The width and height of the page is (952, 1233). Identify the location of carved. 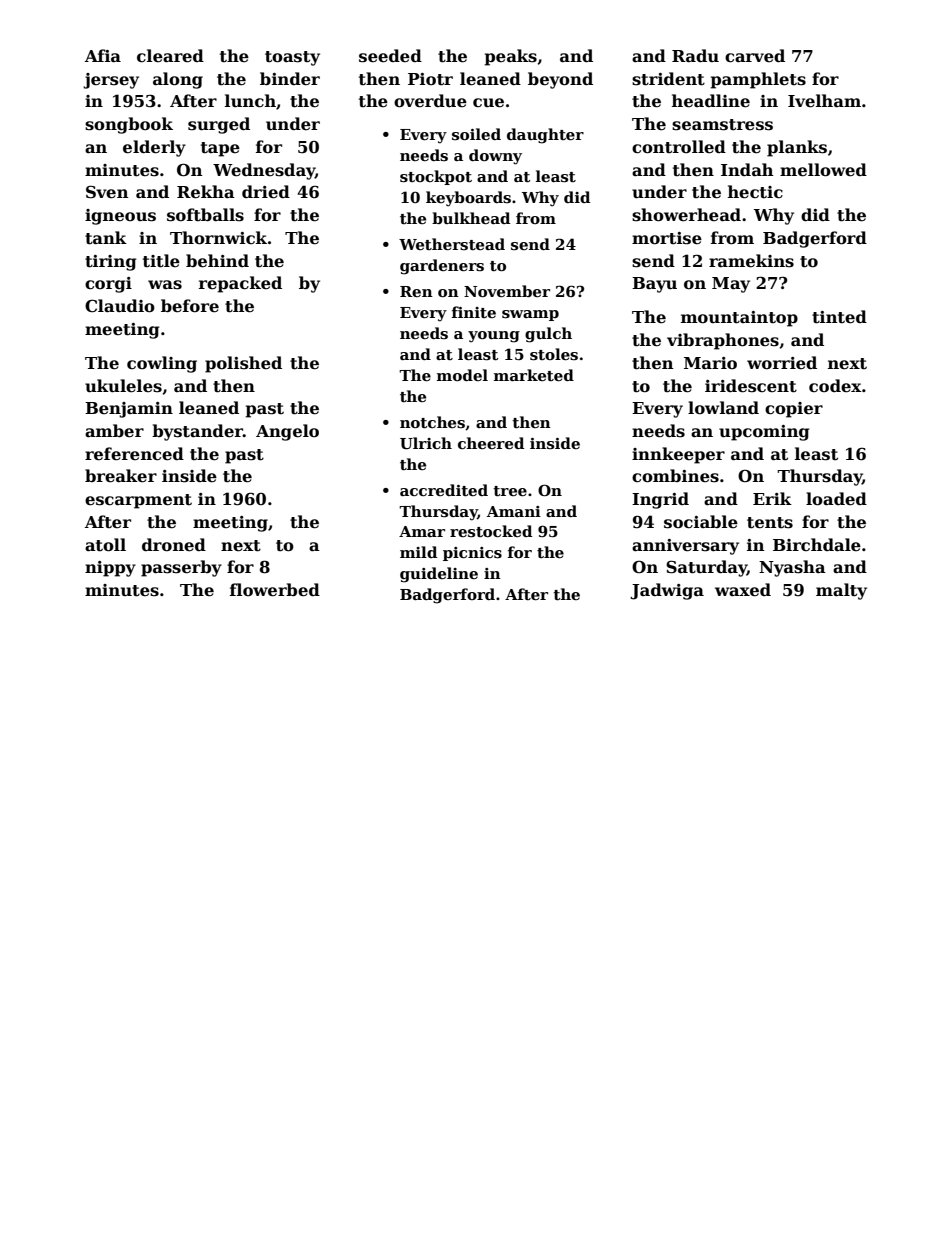
(755, 56).
